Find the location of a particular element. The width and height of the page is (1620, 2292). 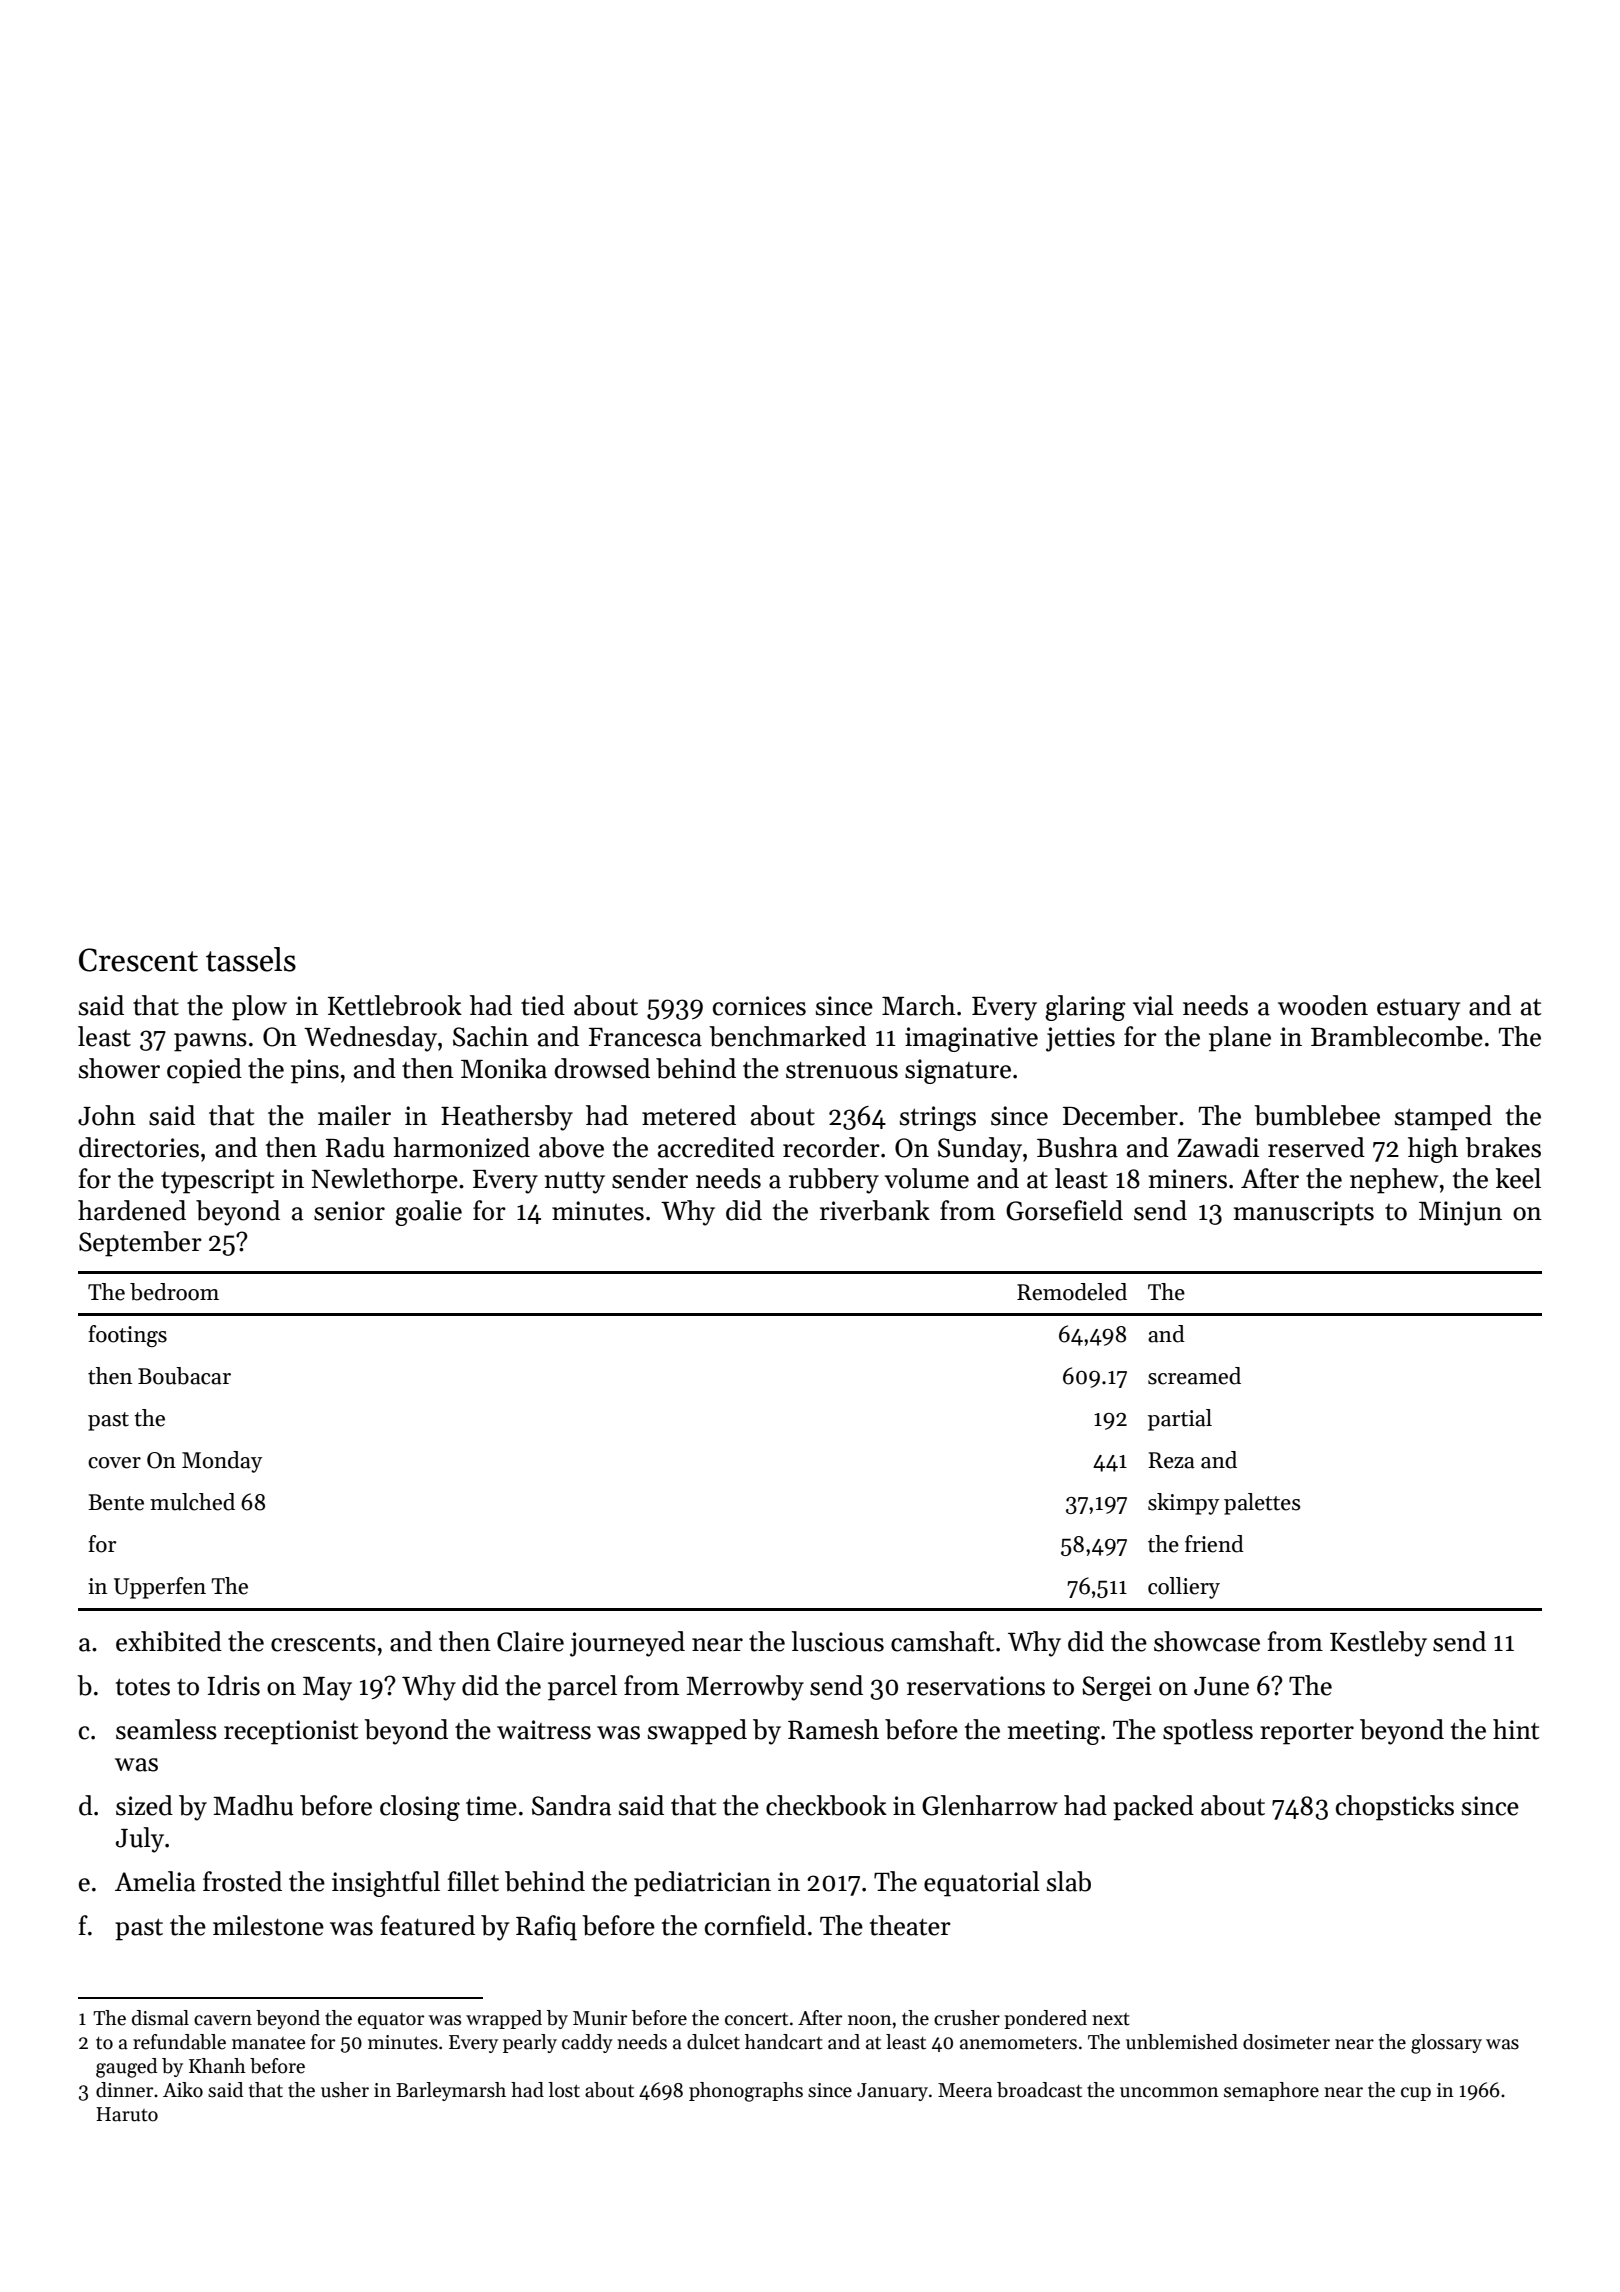

cup is located at coordinates (1416, 2094).
